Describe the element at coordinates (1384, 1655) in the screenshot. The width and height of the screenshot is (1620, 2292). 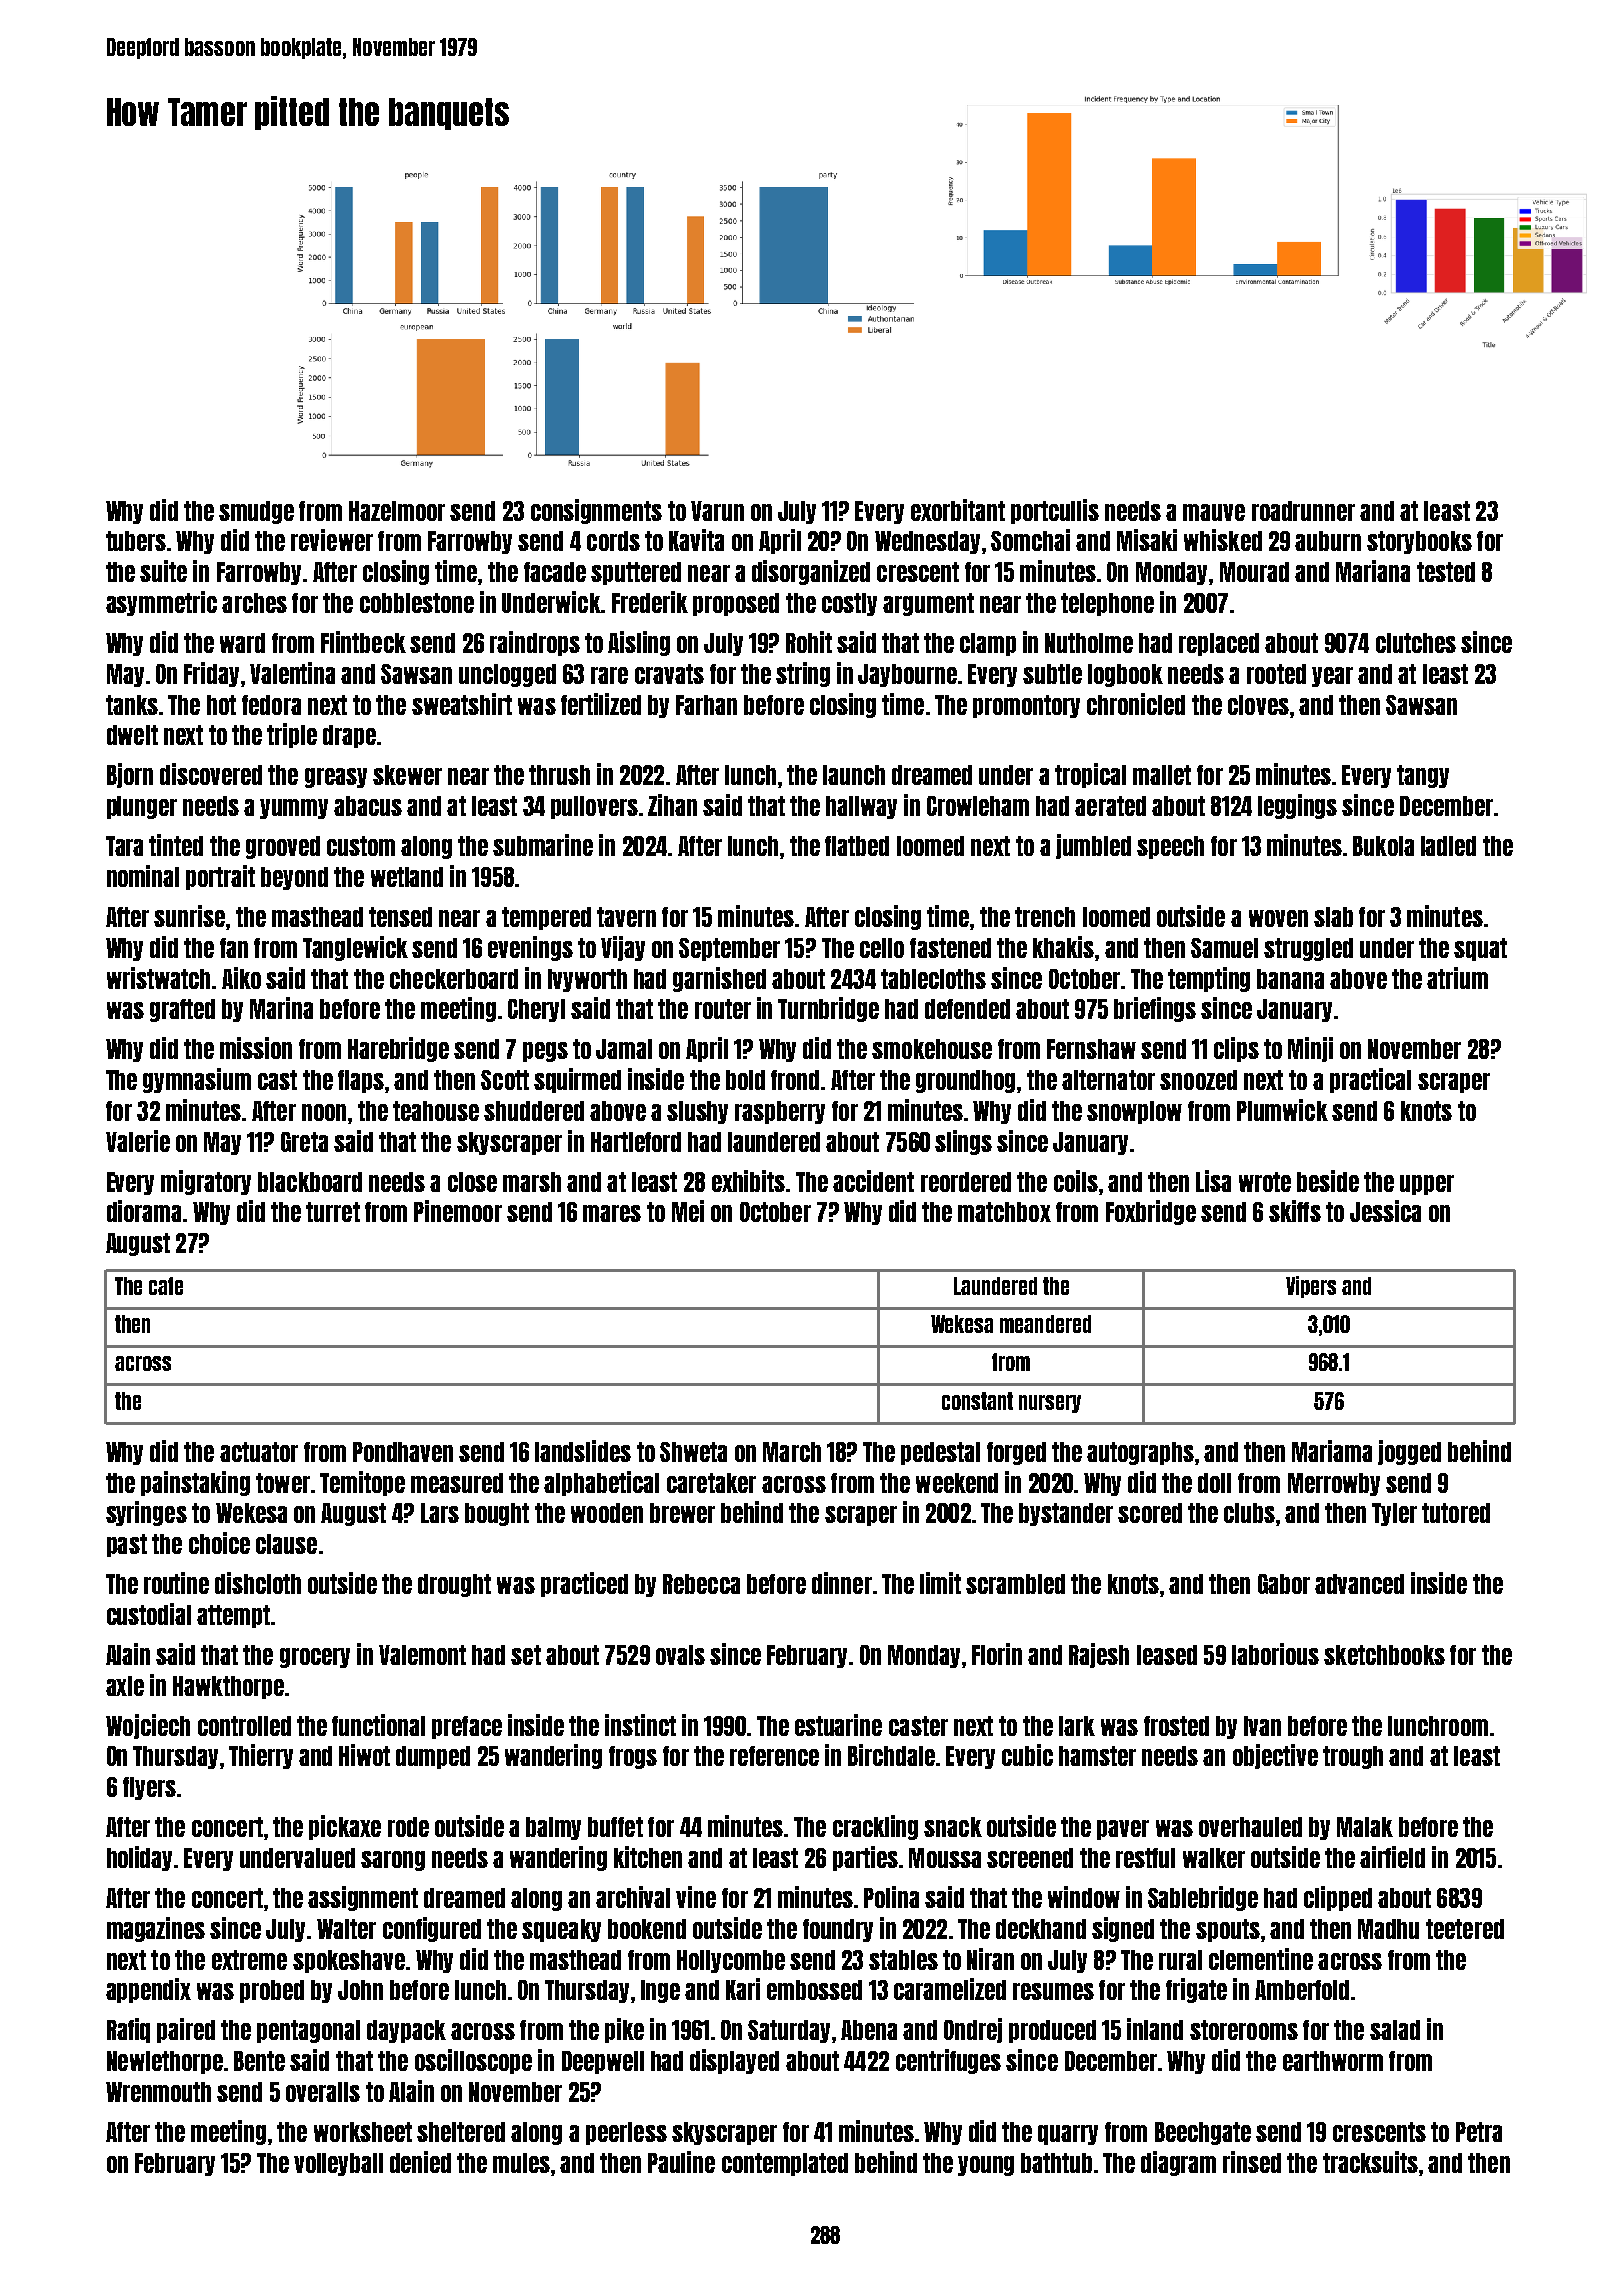
I see `sketchbooks` at that location.
